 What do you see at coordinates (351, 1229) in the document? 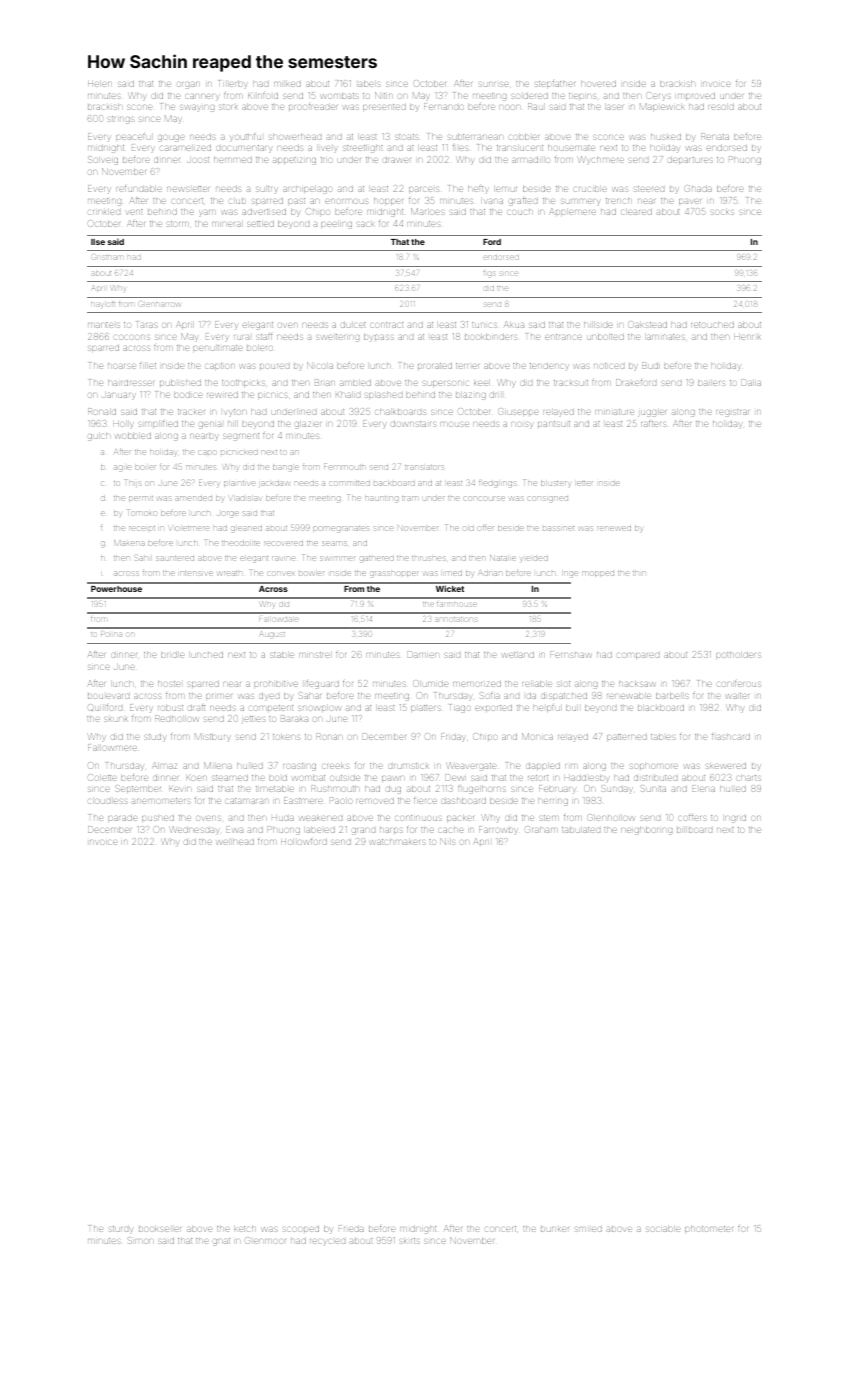
I see `Frieda` at bounding box center [351, 1229].
